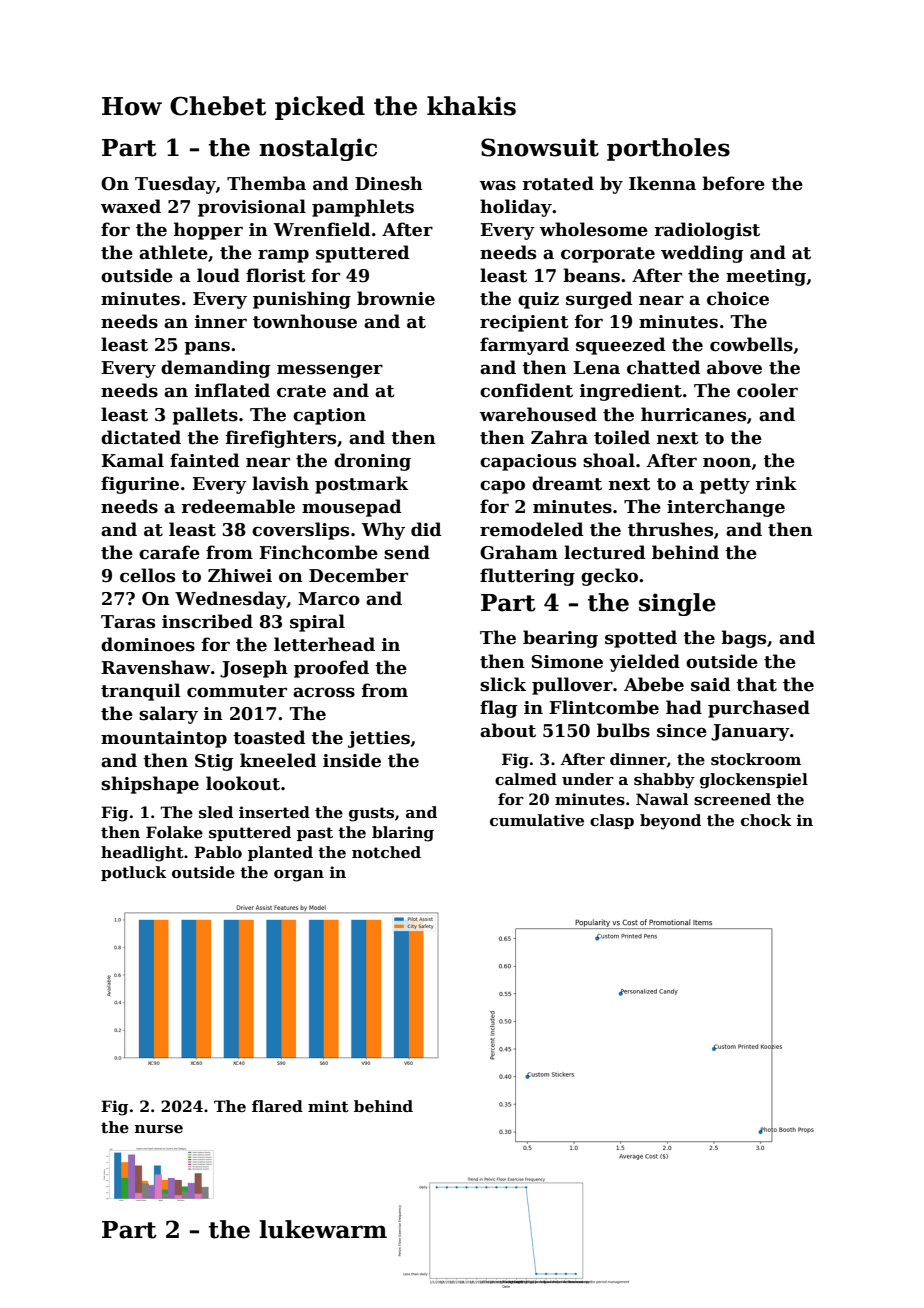  I want to click on before, so click(733, 183).
